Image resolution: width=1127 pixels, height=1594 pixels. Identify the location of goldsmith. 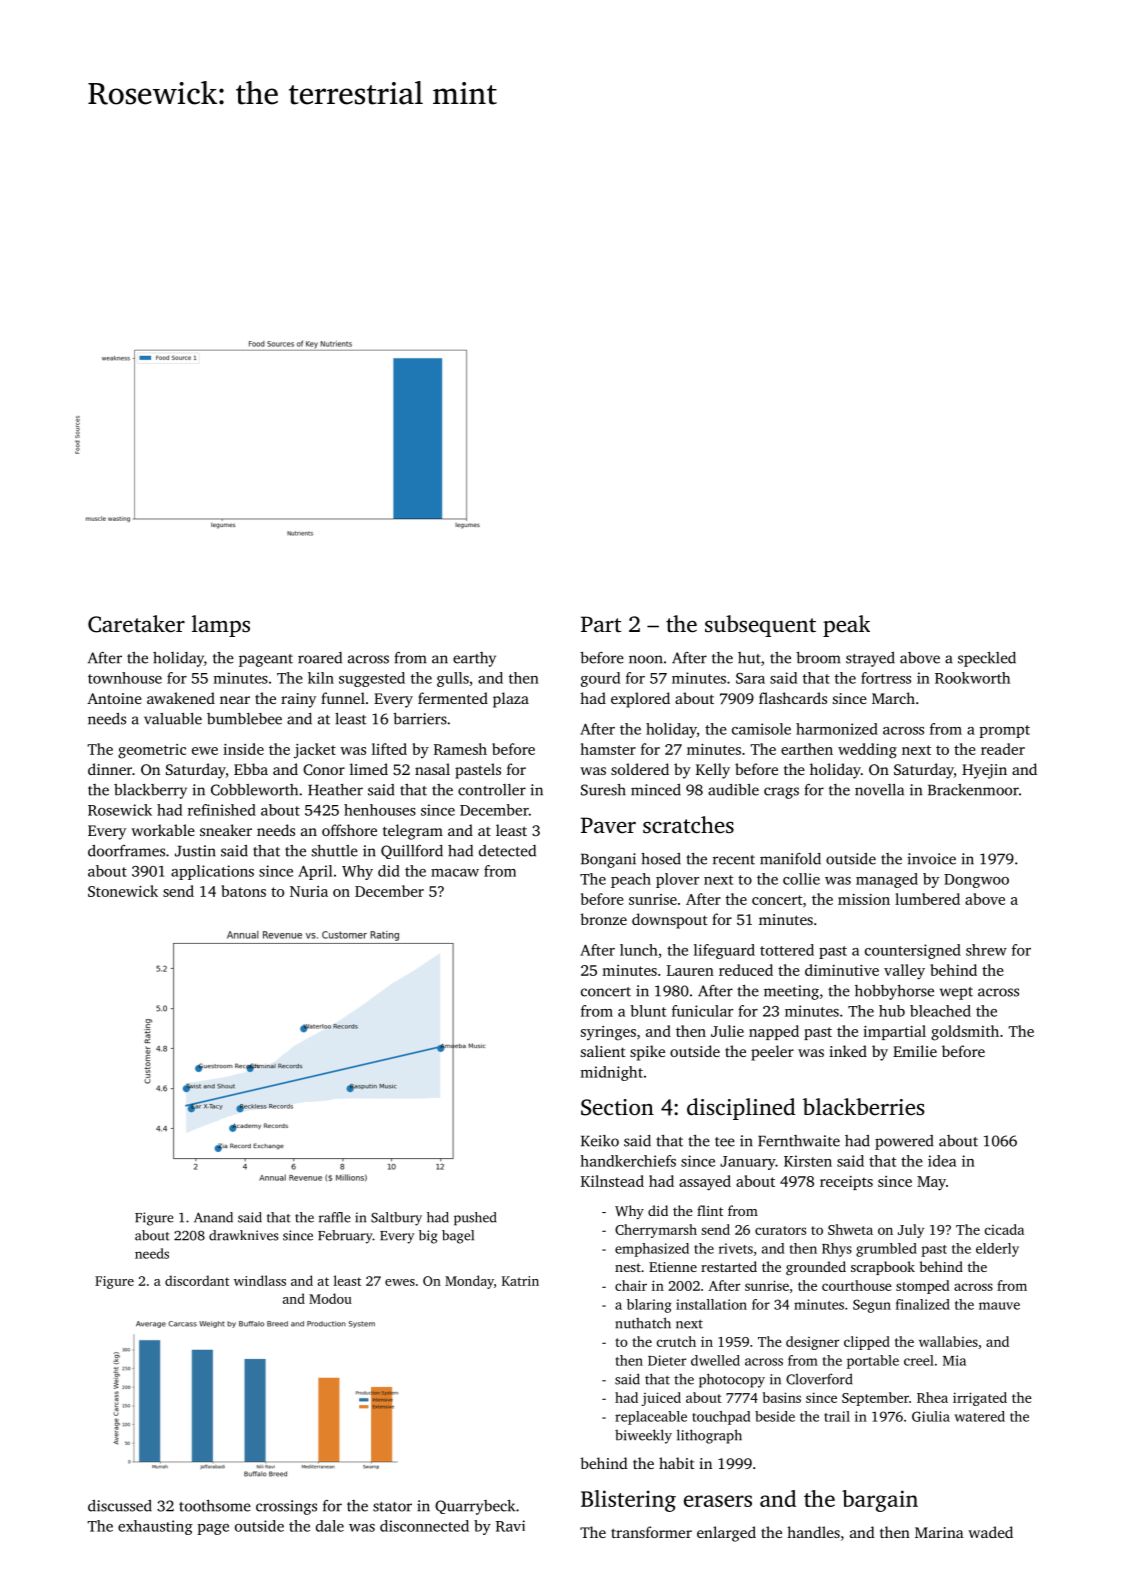
(965, 1033).
